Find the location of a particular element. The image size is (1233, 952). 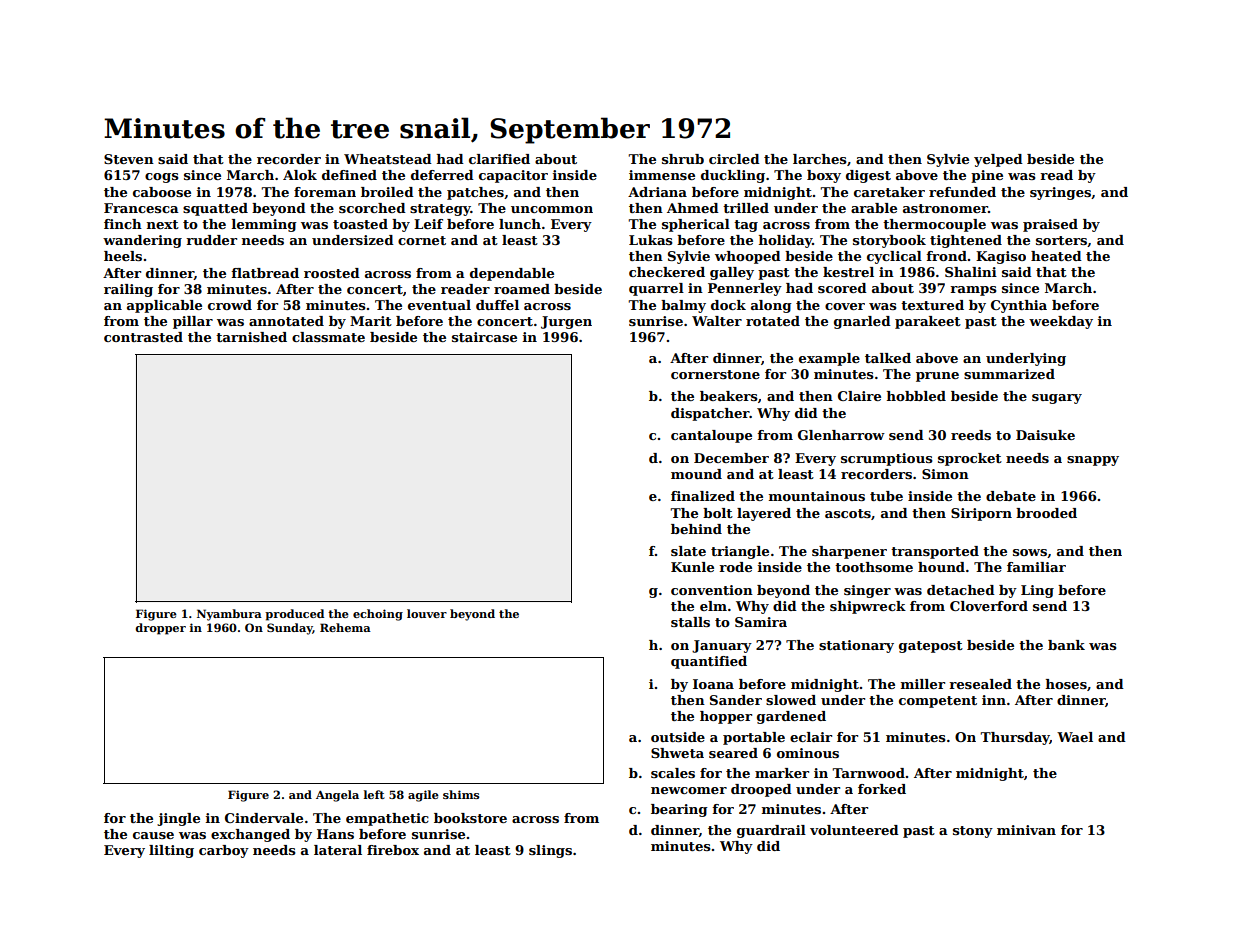

Steven is located at coordinates (129, 159).
